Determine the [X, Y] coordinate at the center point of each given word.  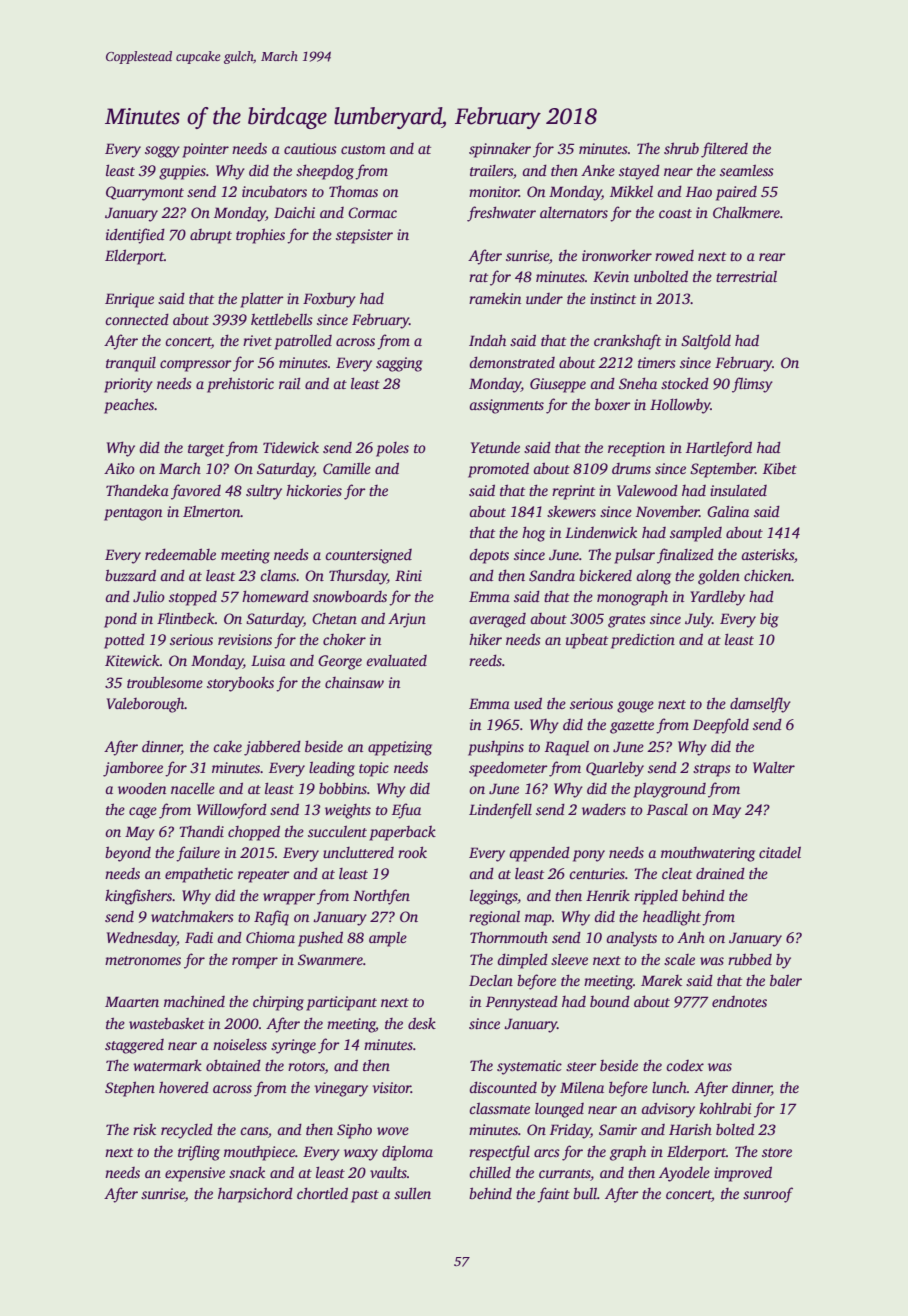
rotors [306, 1068]
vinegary [341, 1089]
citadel [780, 852]
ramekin [495, 298]
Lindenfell [500, 811]
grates [627, 621]
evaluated [396, 660]
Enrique [129, 300]
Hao [699, 191]
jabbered [272, 748]
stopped [193, 598]
